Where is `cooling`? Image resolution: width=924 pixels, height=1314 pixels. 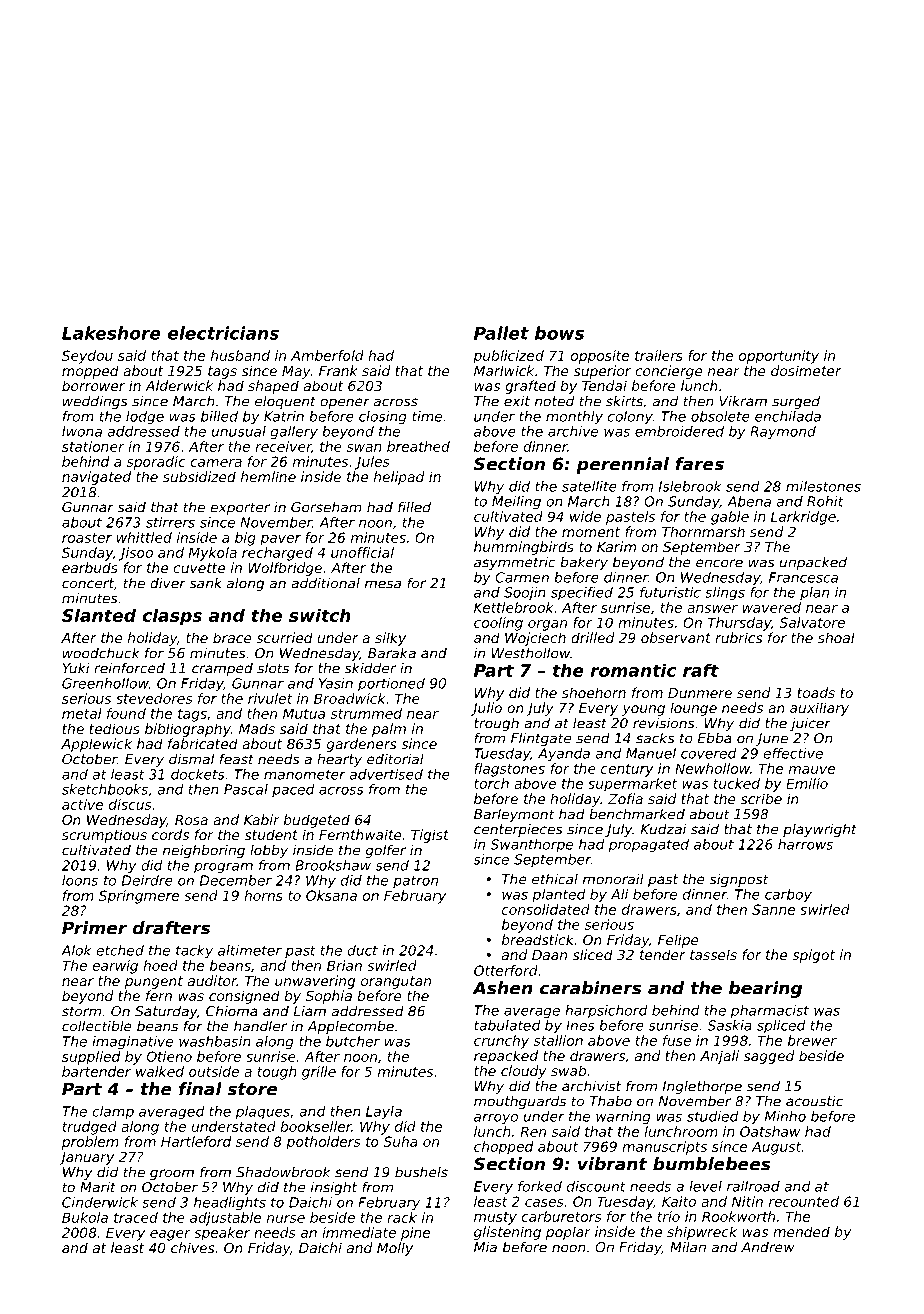 cooling is located at coordinates (498, 624).
